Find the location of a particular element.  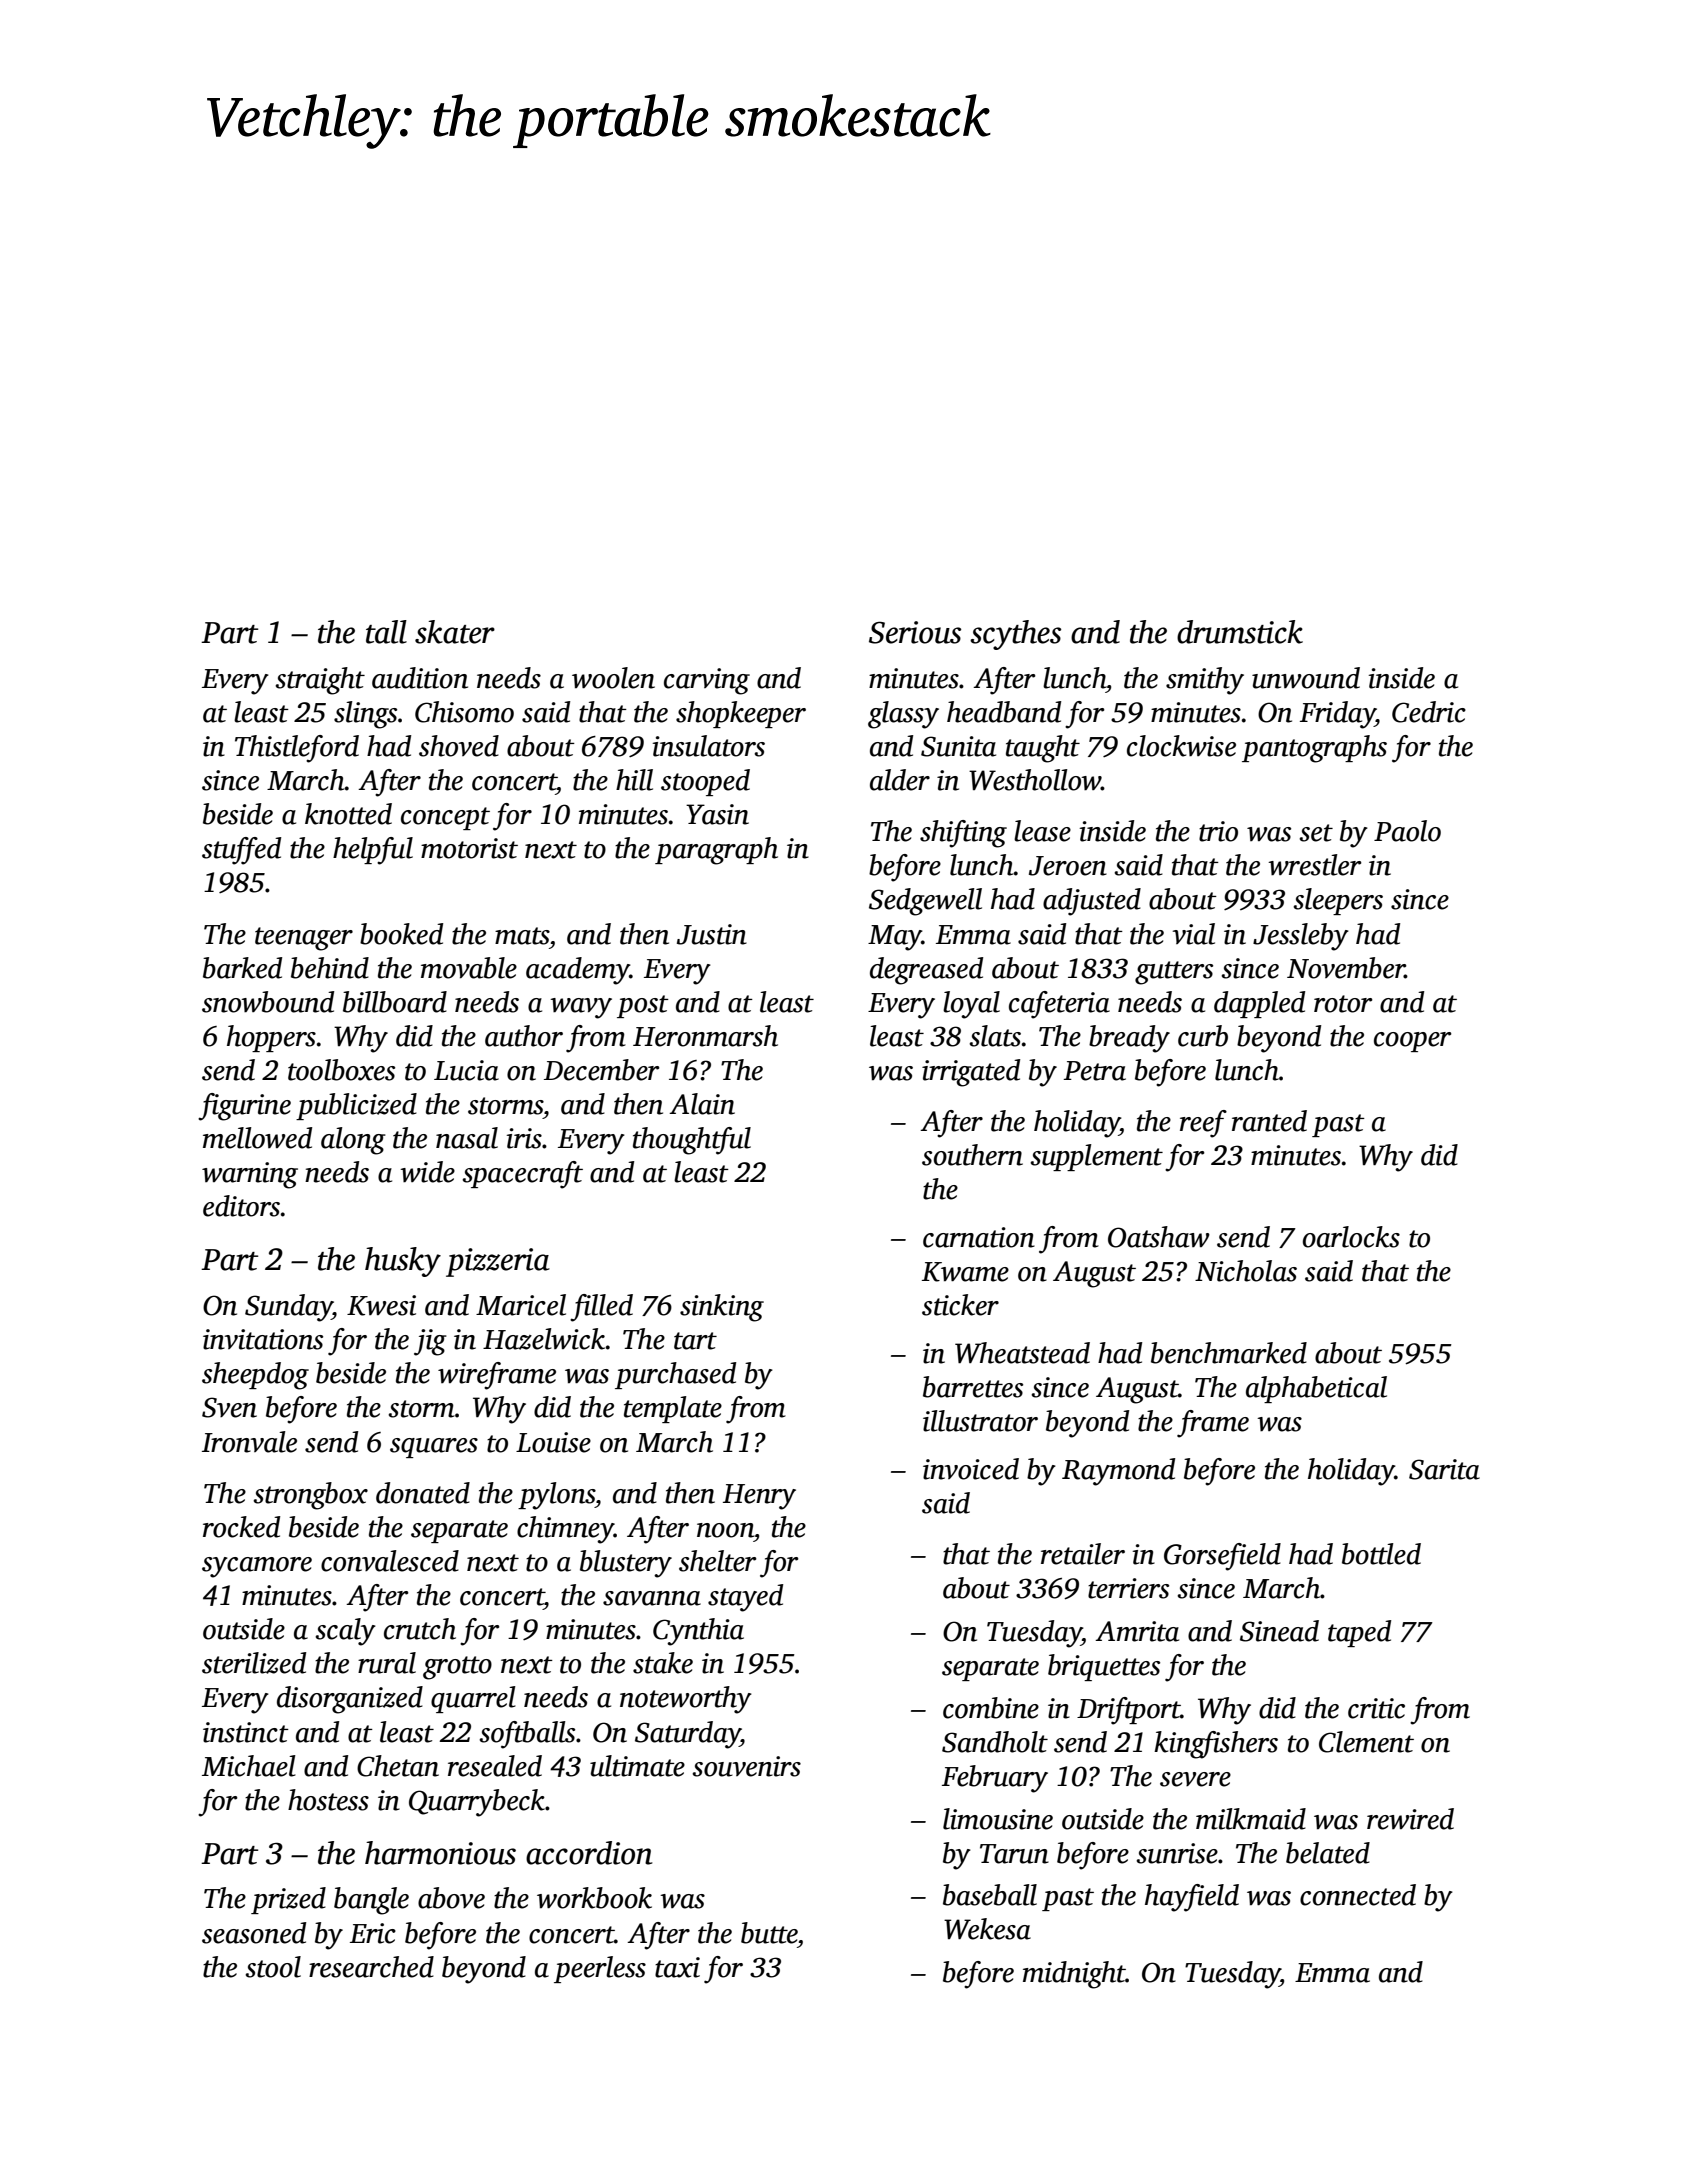

concept is located at coordinates (445, 818).
